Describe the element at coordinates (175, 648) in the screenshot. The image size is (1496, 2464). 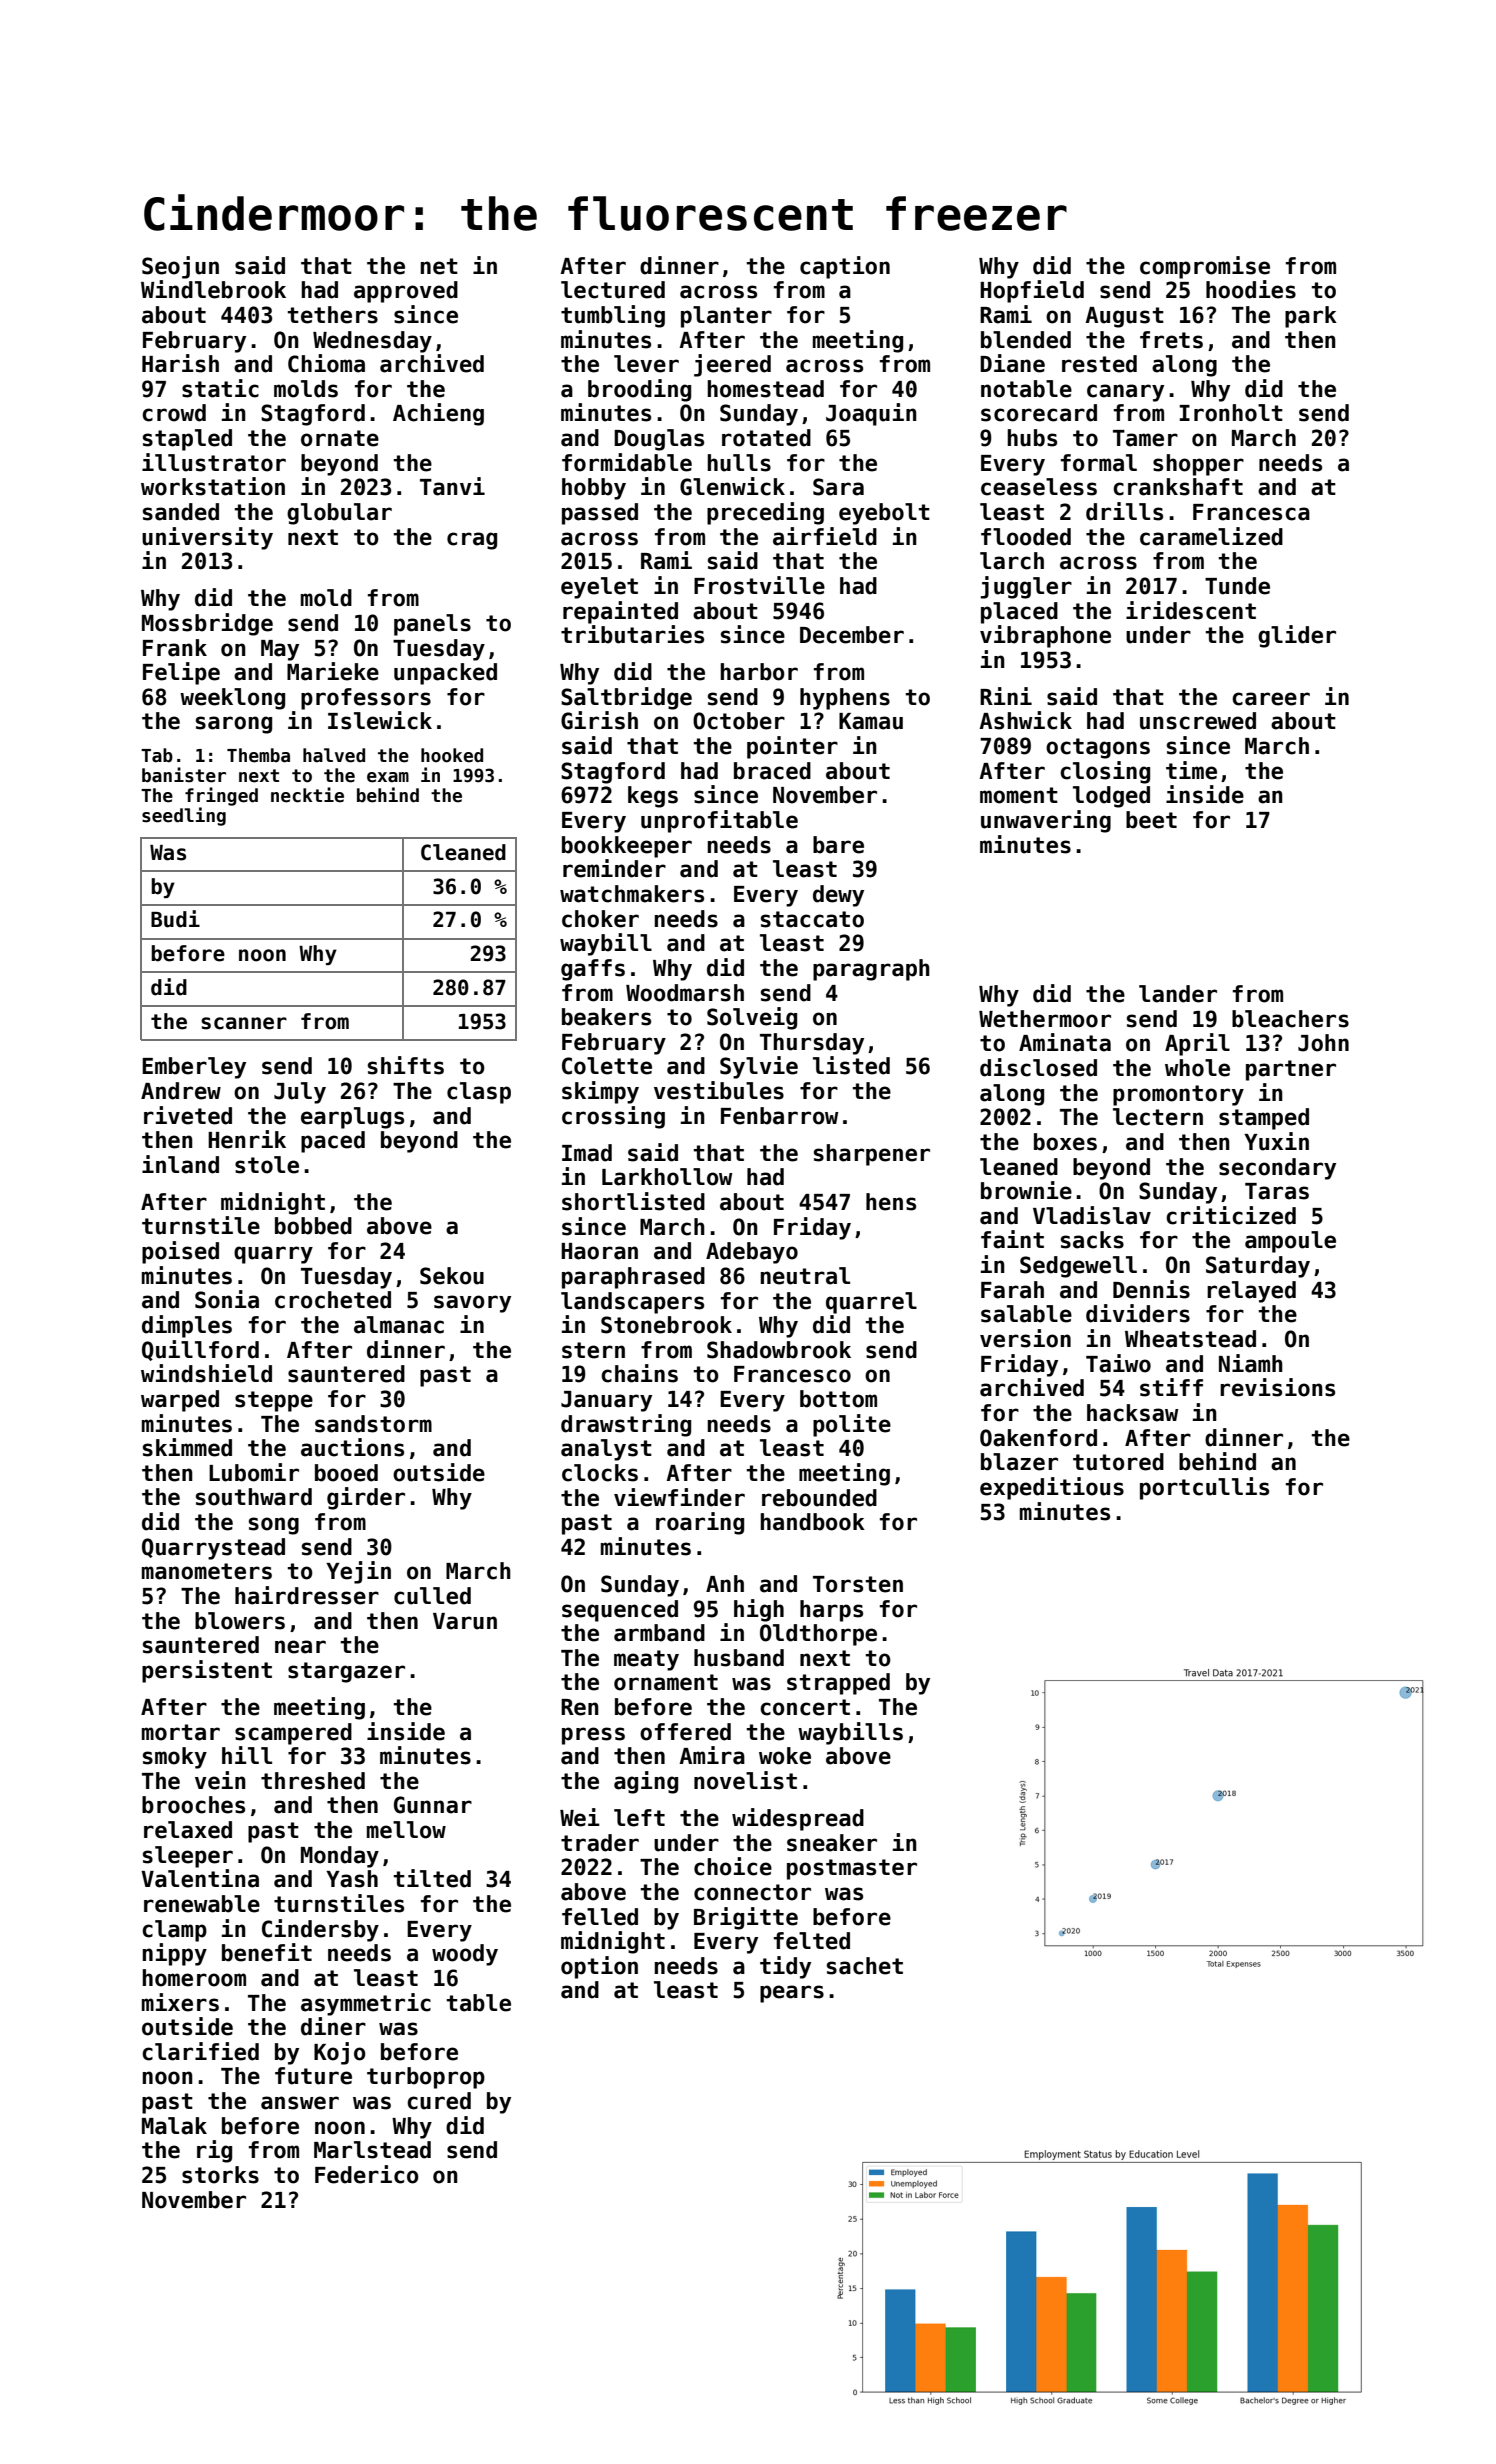
I see `Frank` at that location.
